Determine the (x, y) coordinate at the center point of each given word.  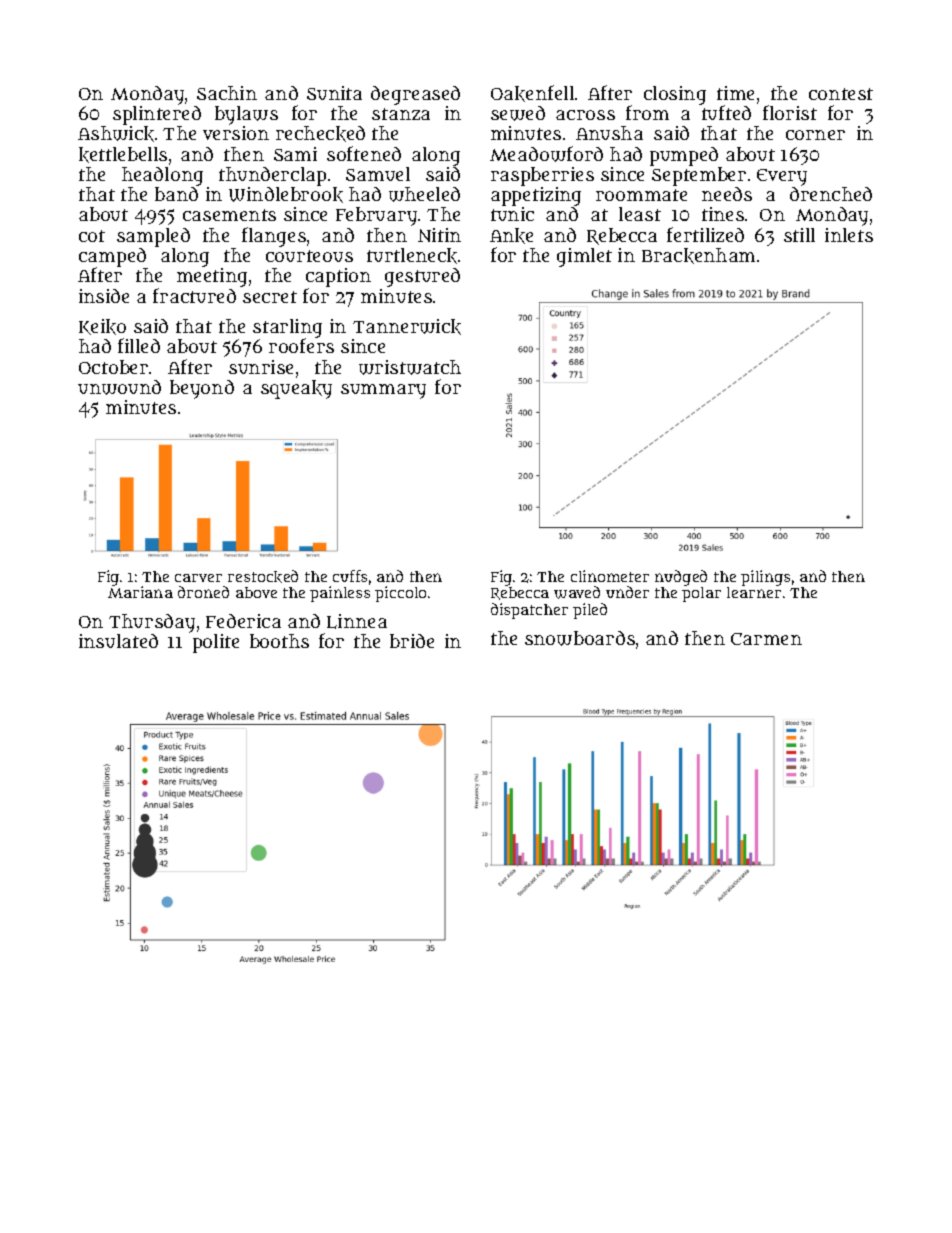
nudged (681, 578)
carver (198, 578)
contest (841, 94)
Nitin (439, 235)
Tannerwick (407, 327)
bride (412, 641)
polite (216, 643)
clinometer (610, 576)
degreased (415, 95)
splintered (157, 115)
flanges (274, 237)
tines (723, 214)
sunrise (261, 367)
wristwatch (410, 367)
